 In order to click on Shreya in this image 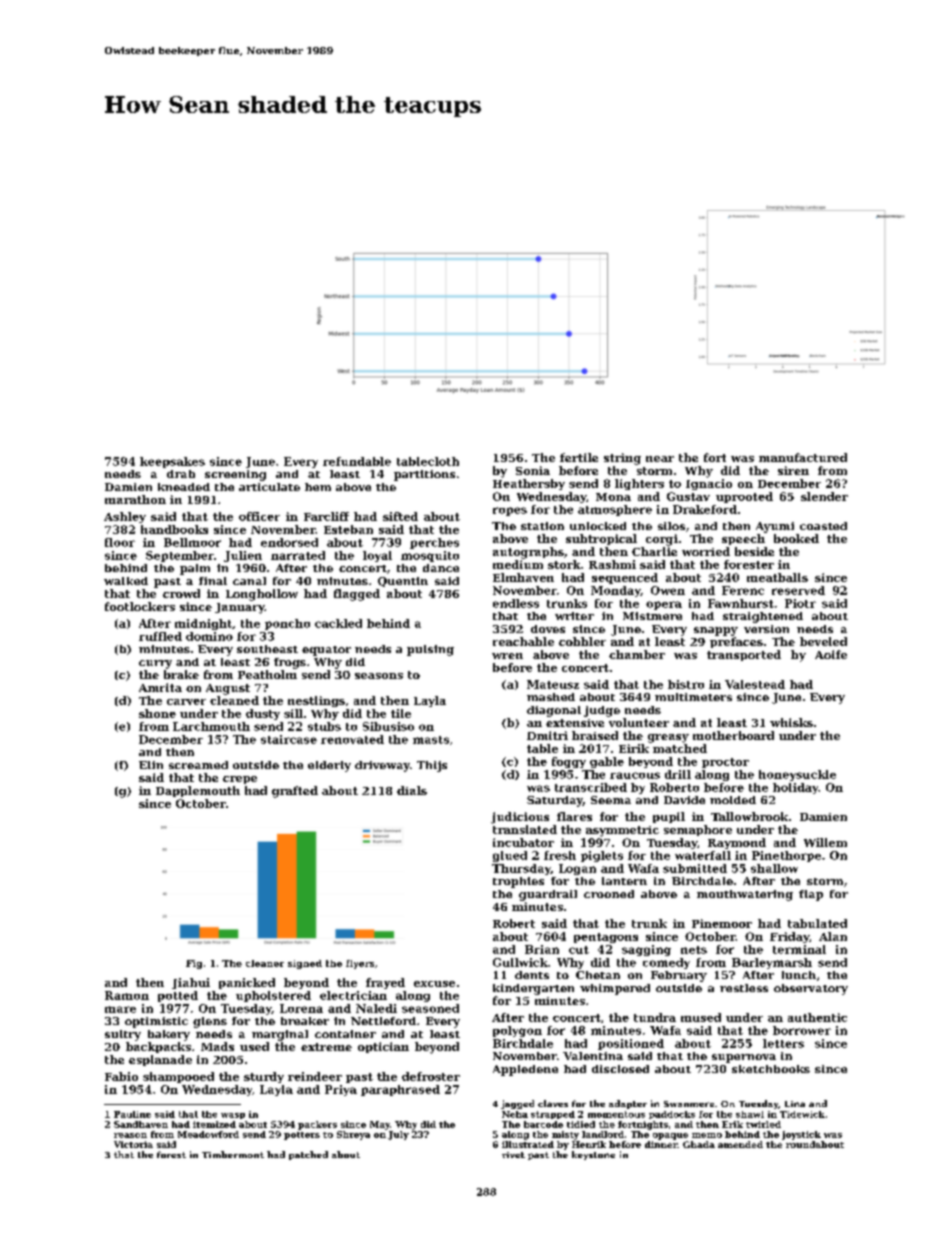, I will do `click(353, 1135)`.
